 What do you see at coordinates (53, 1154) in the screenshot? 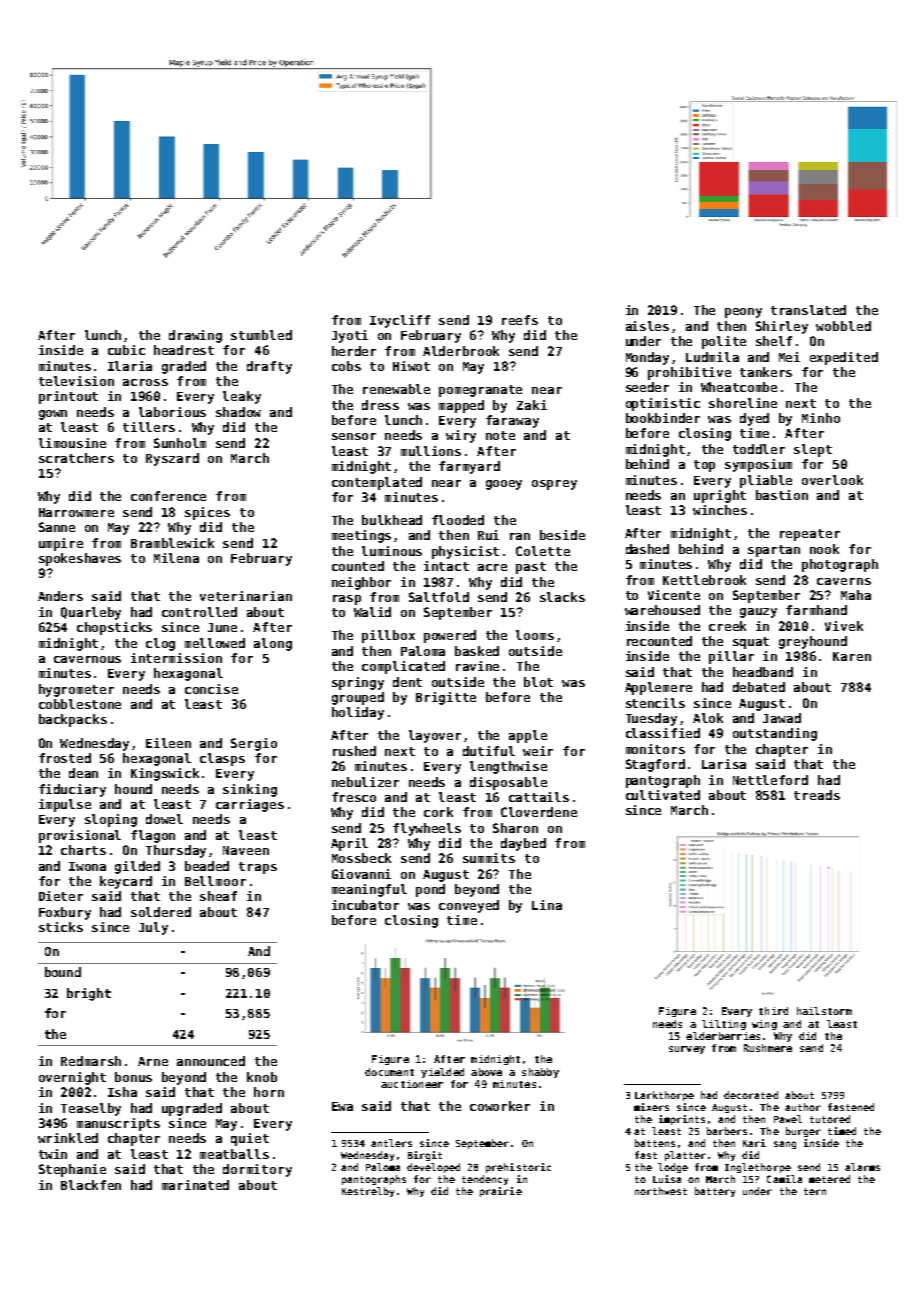
I see `twin` at bounding box center [53, 1154].
